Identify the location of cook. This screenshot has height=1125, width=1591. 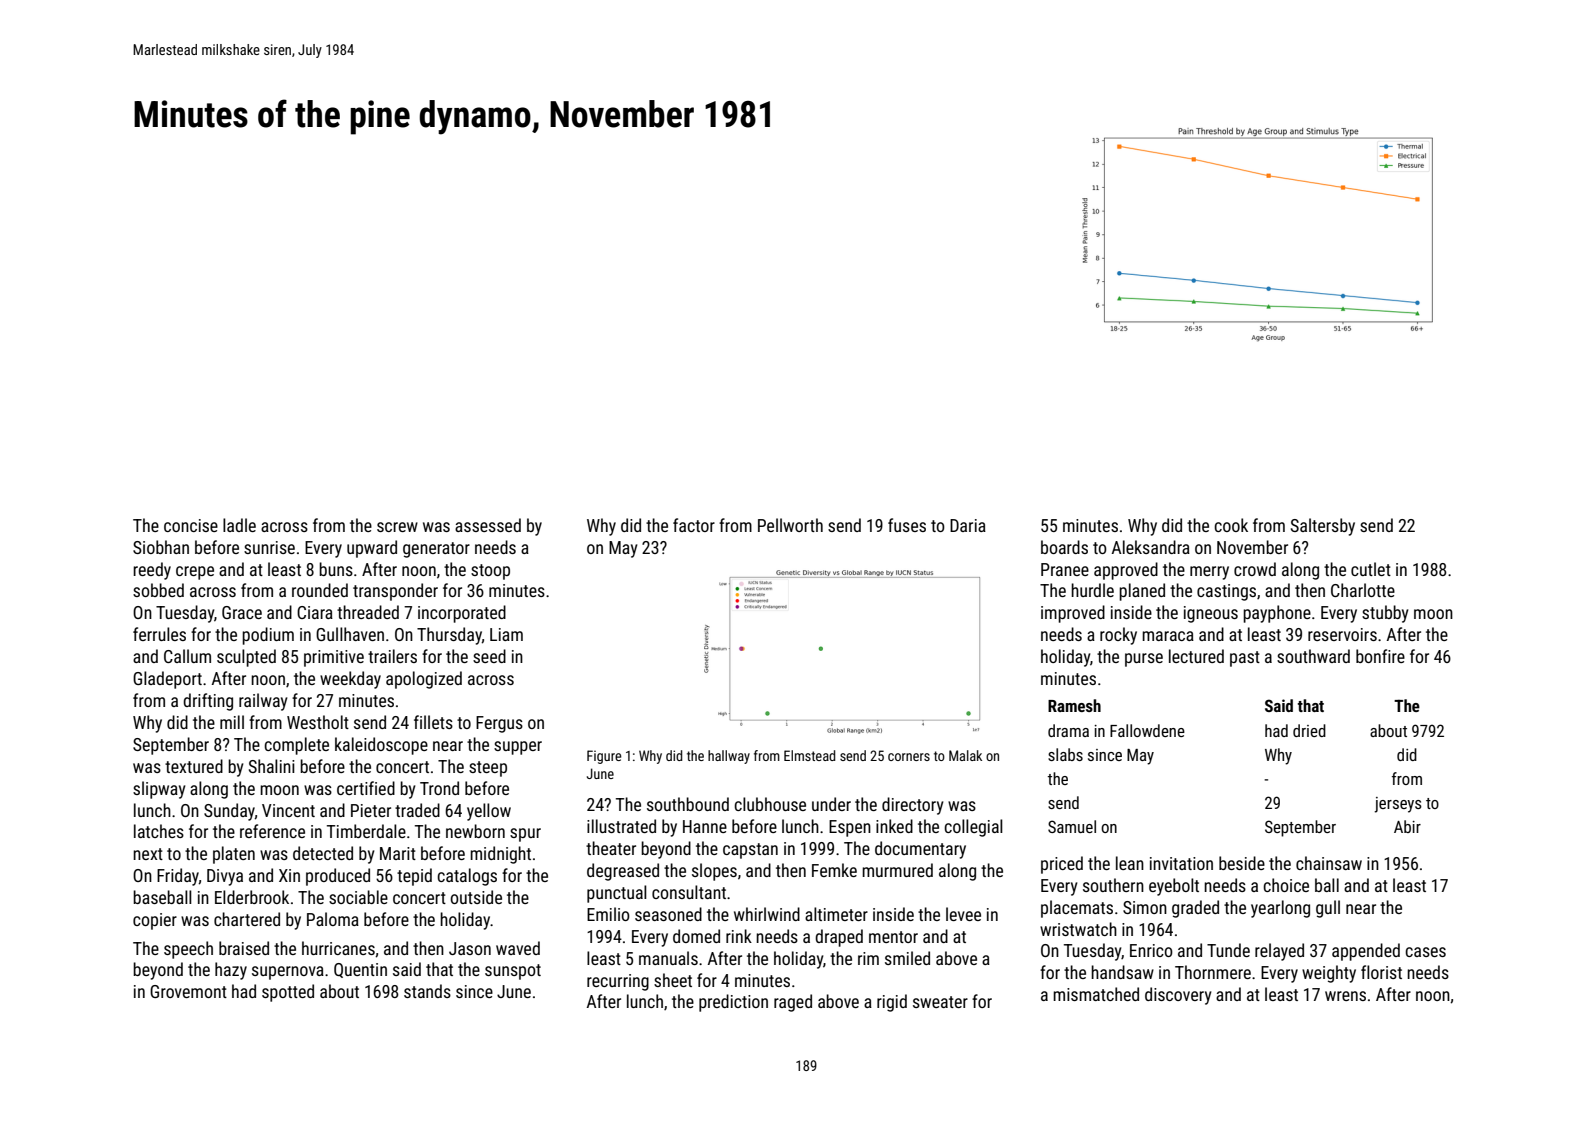
(1231, 525).
